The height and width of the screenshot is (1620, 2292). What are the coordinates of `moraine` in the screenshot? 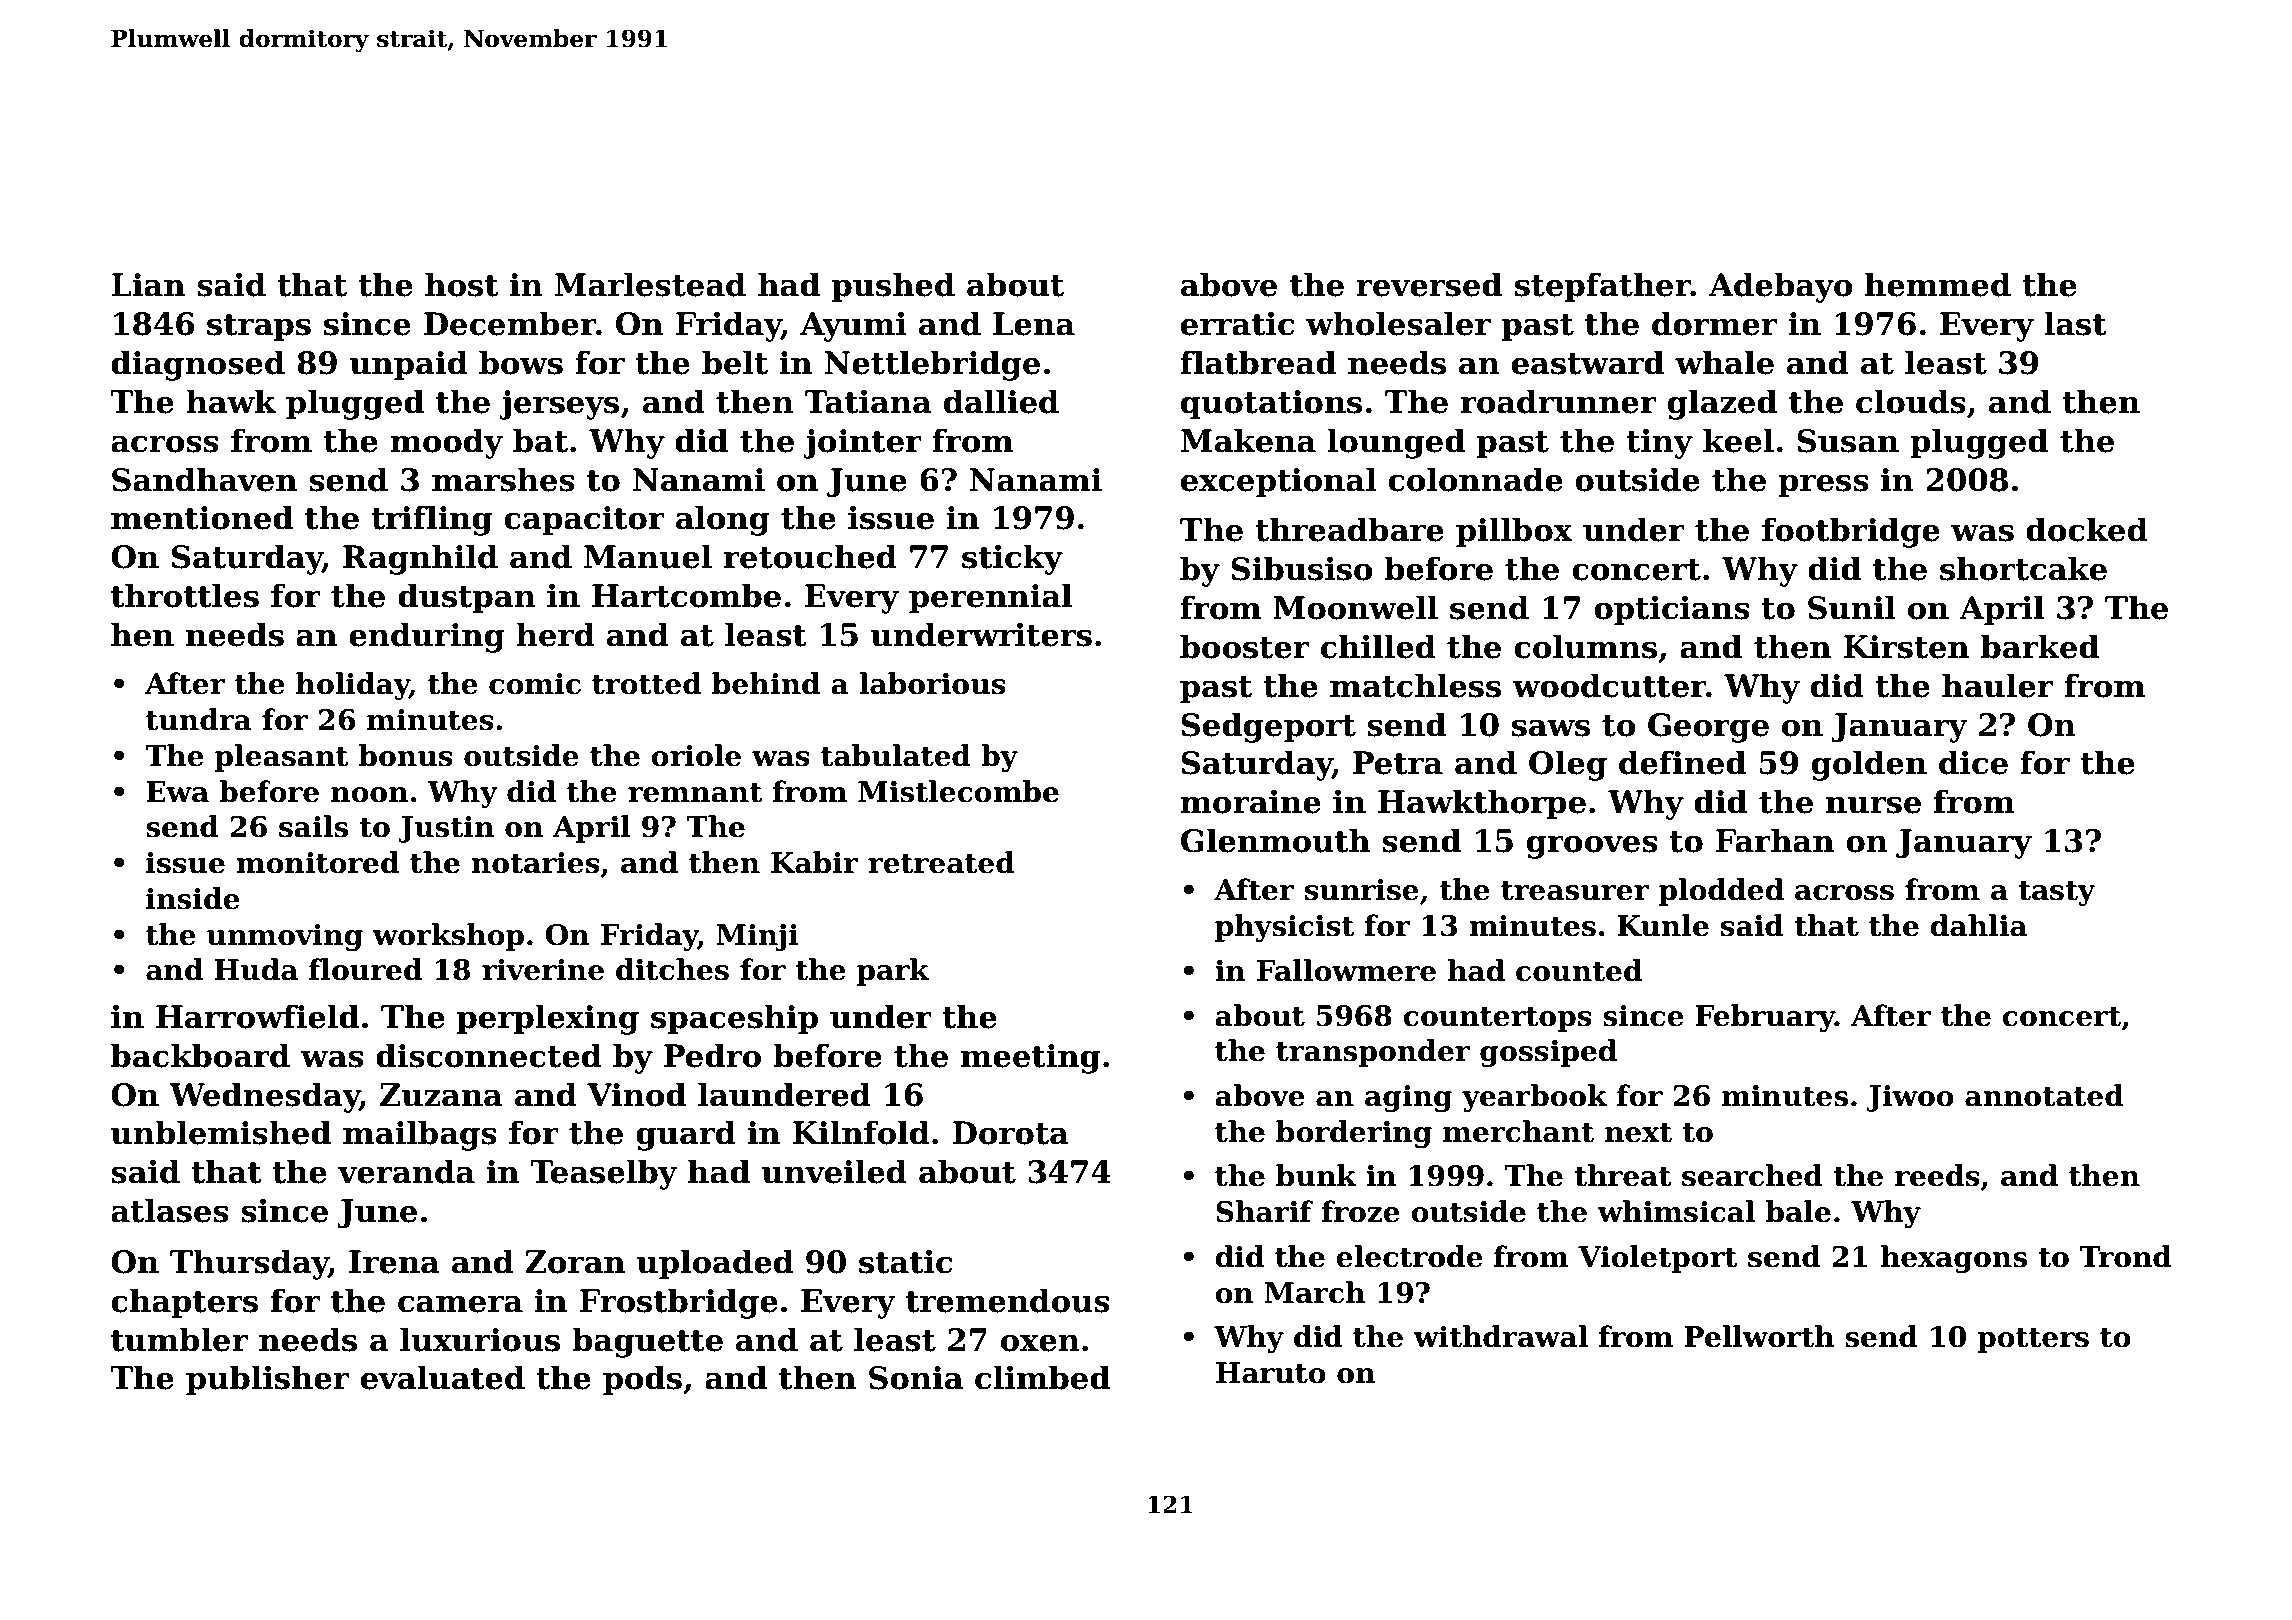 It's located at (1250, 802).
